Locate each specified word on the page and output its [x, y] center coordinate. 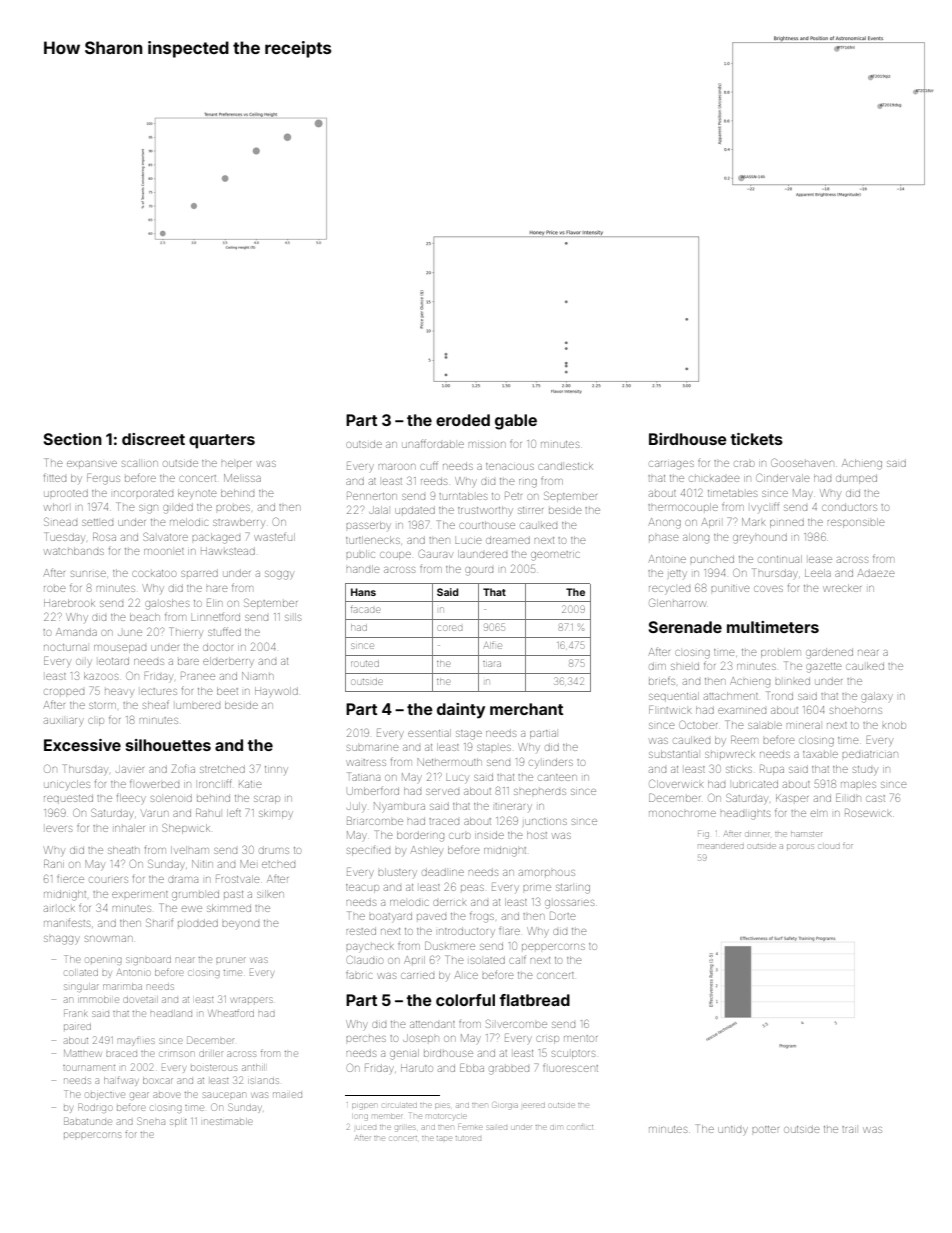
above [167, 1095]
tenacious [510, 466]
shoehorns [856, 710]
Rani [54, 863]
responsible [856, 523]
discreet [153, 439]
